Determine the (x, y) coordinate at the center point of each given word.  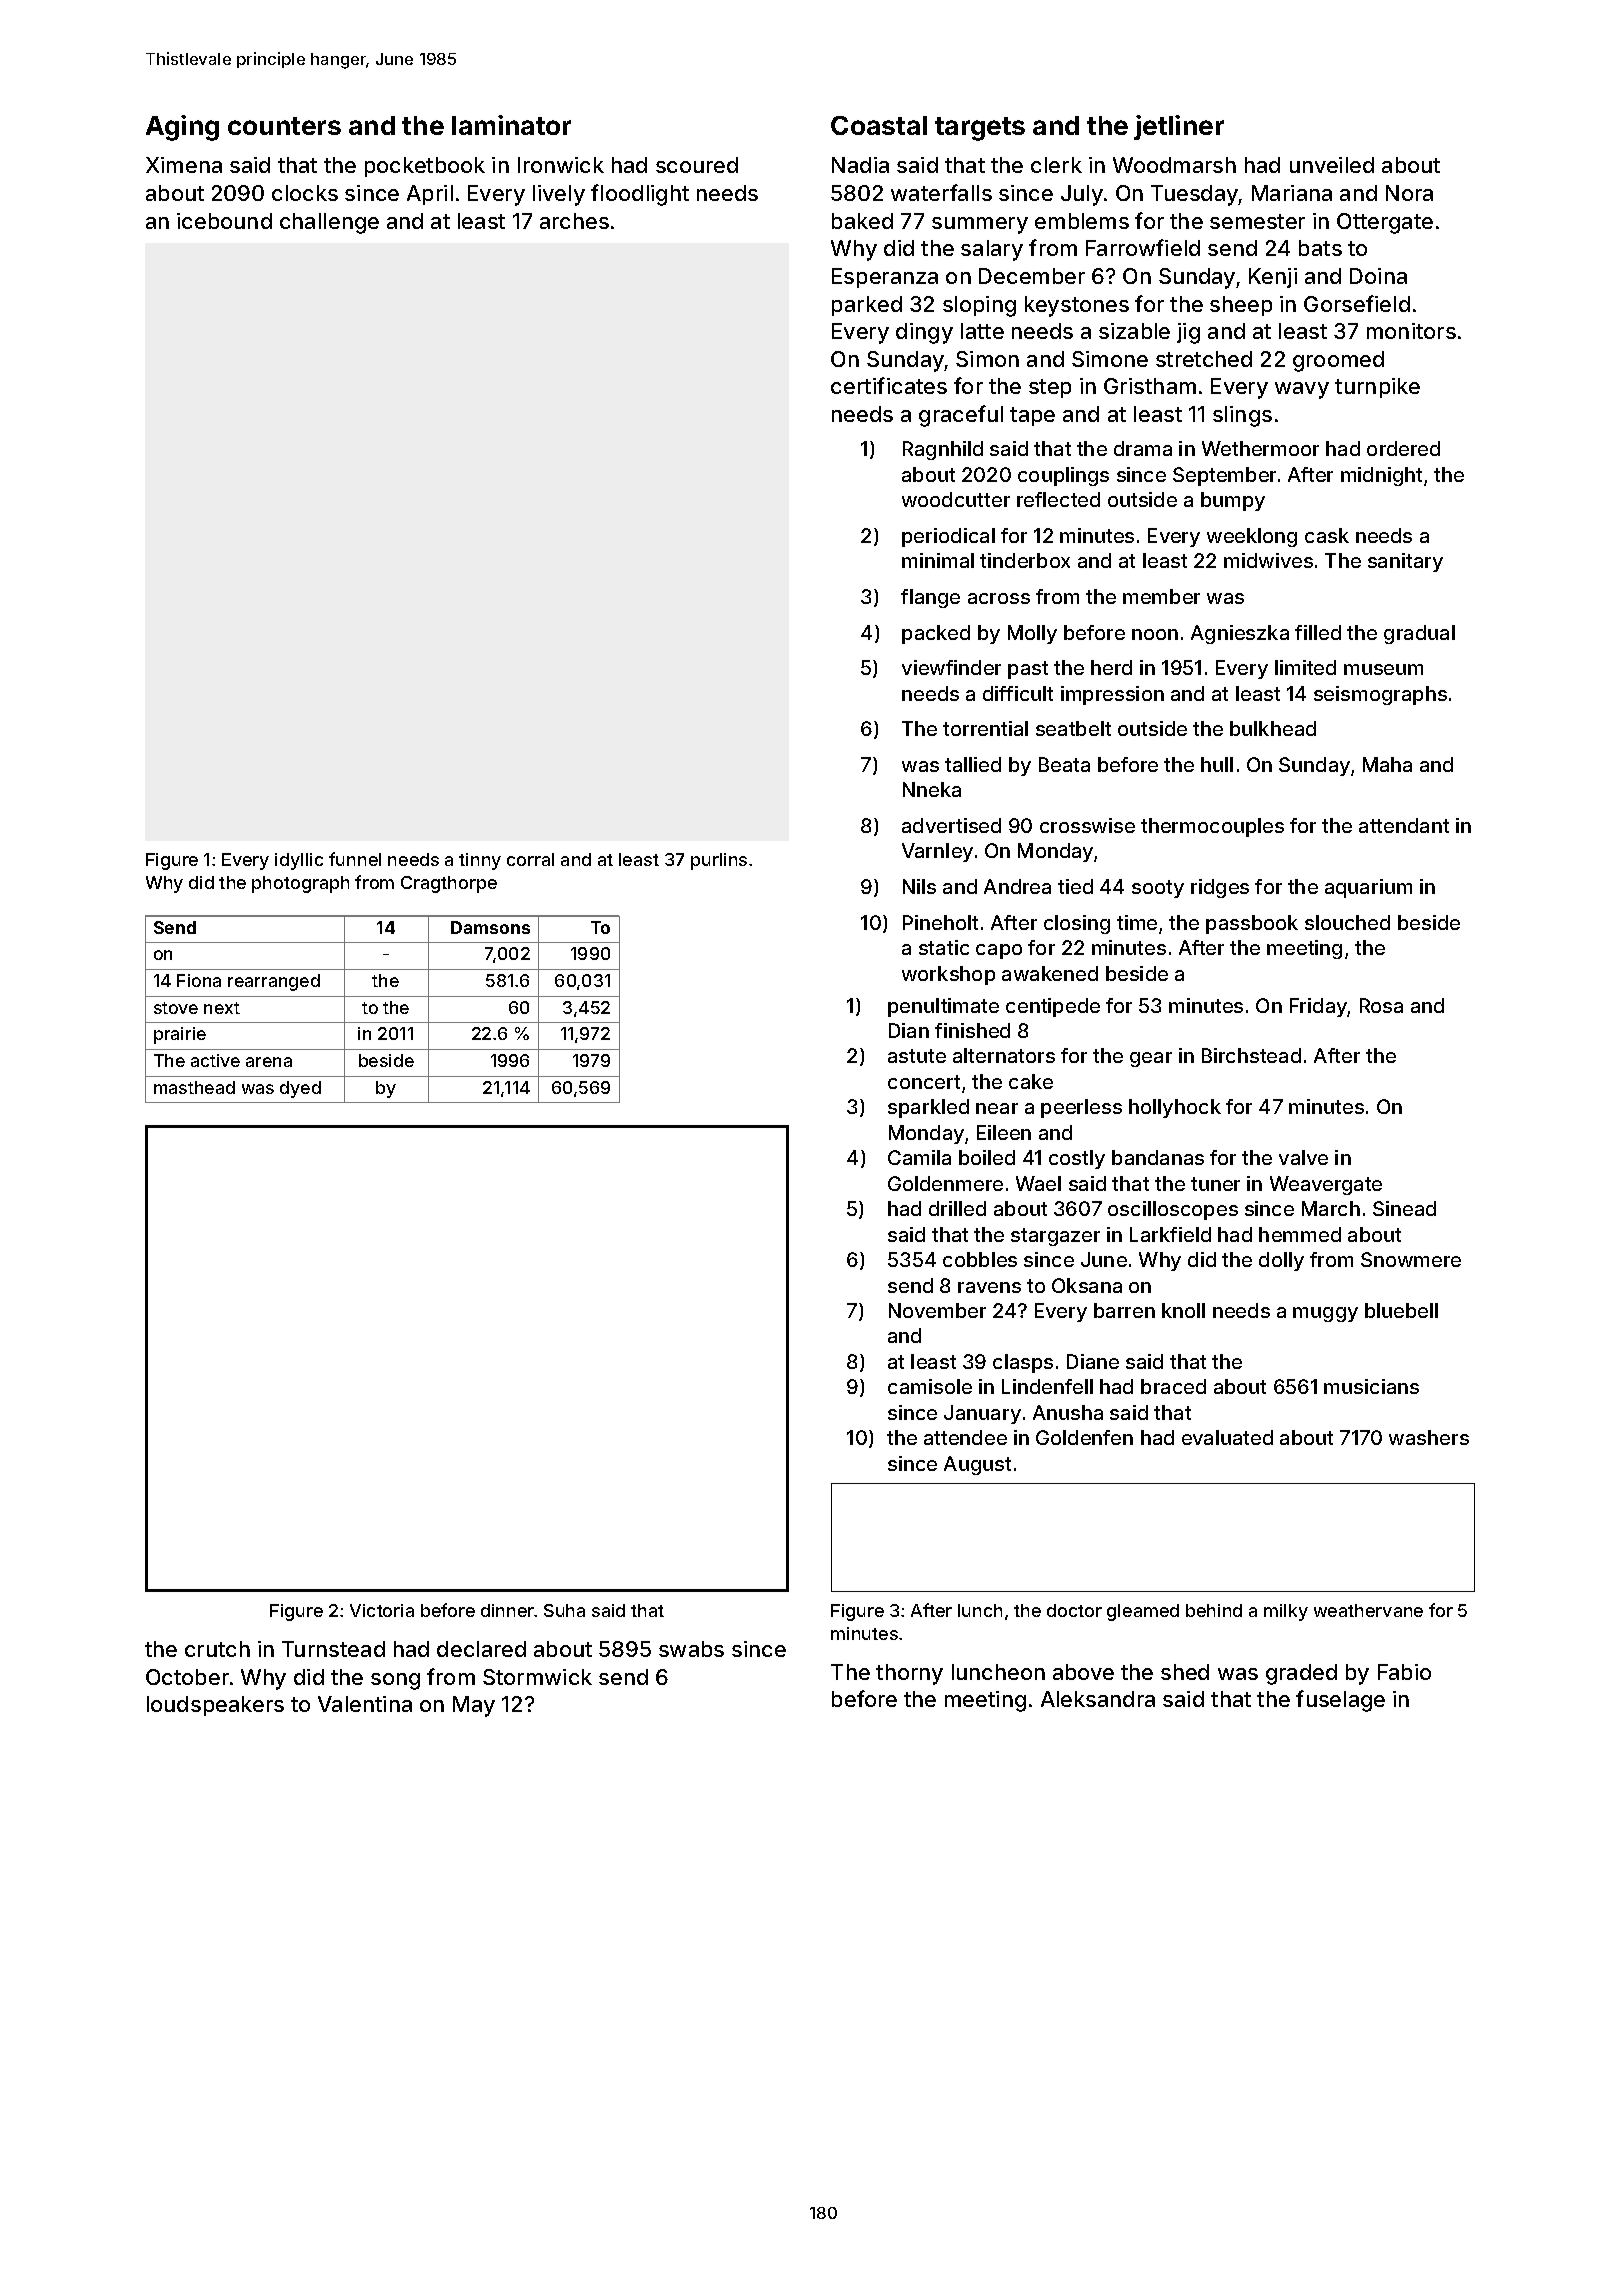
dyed (300, 1089)
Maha (1387, 764)
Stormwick (537, 1677)
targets (980, 129)
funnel (355, 859)
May (474, 1706)
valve (1303, 1157)
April (430, 195)
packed (936, 634)
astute (917, 1056)
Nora (1409, 193)
